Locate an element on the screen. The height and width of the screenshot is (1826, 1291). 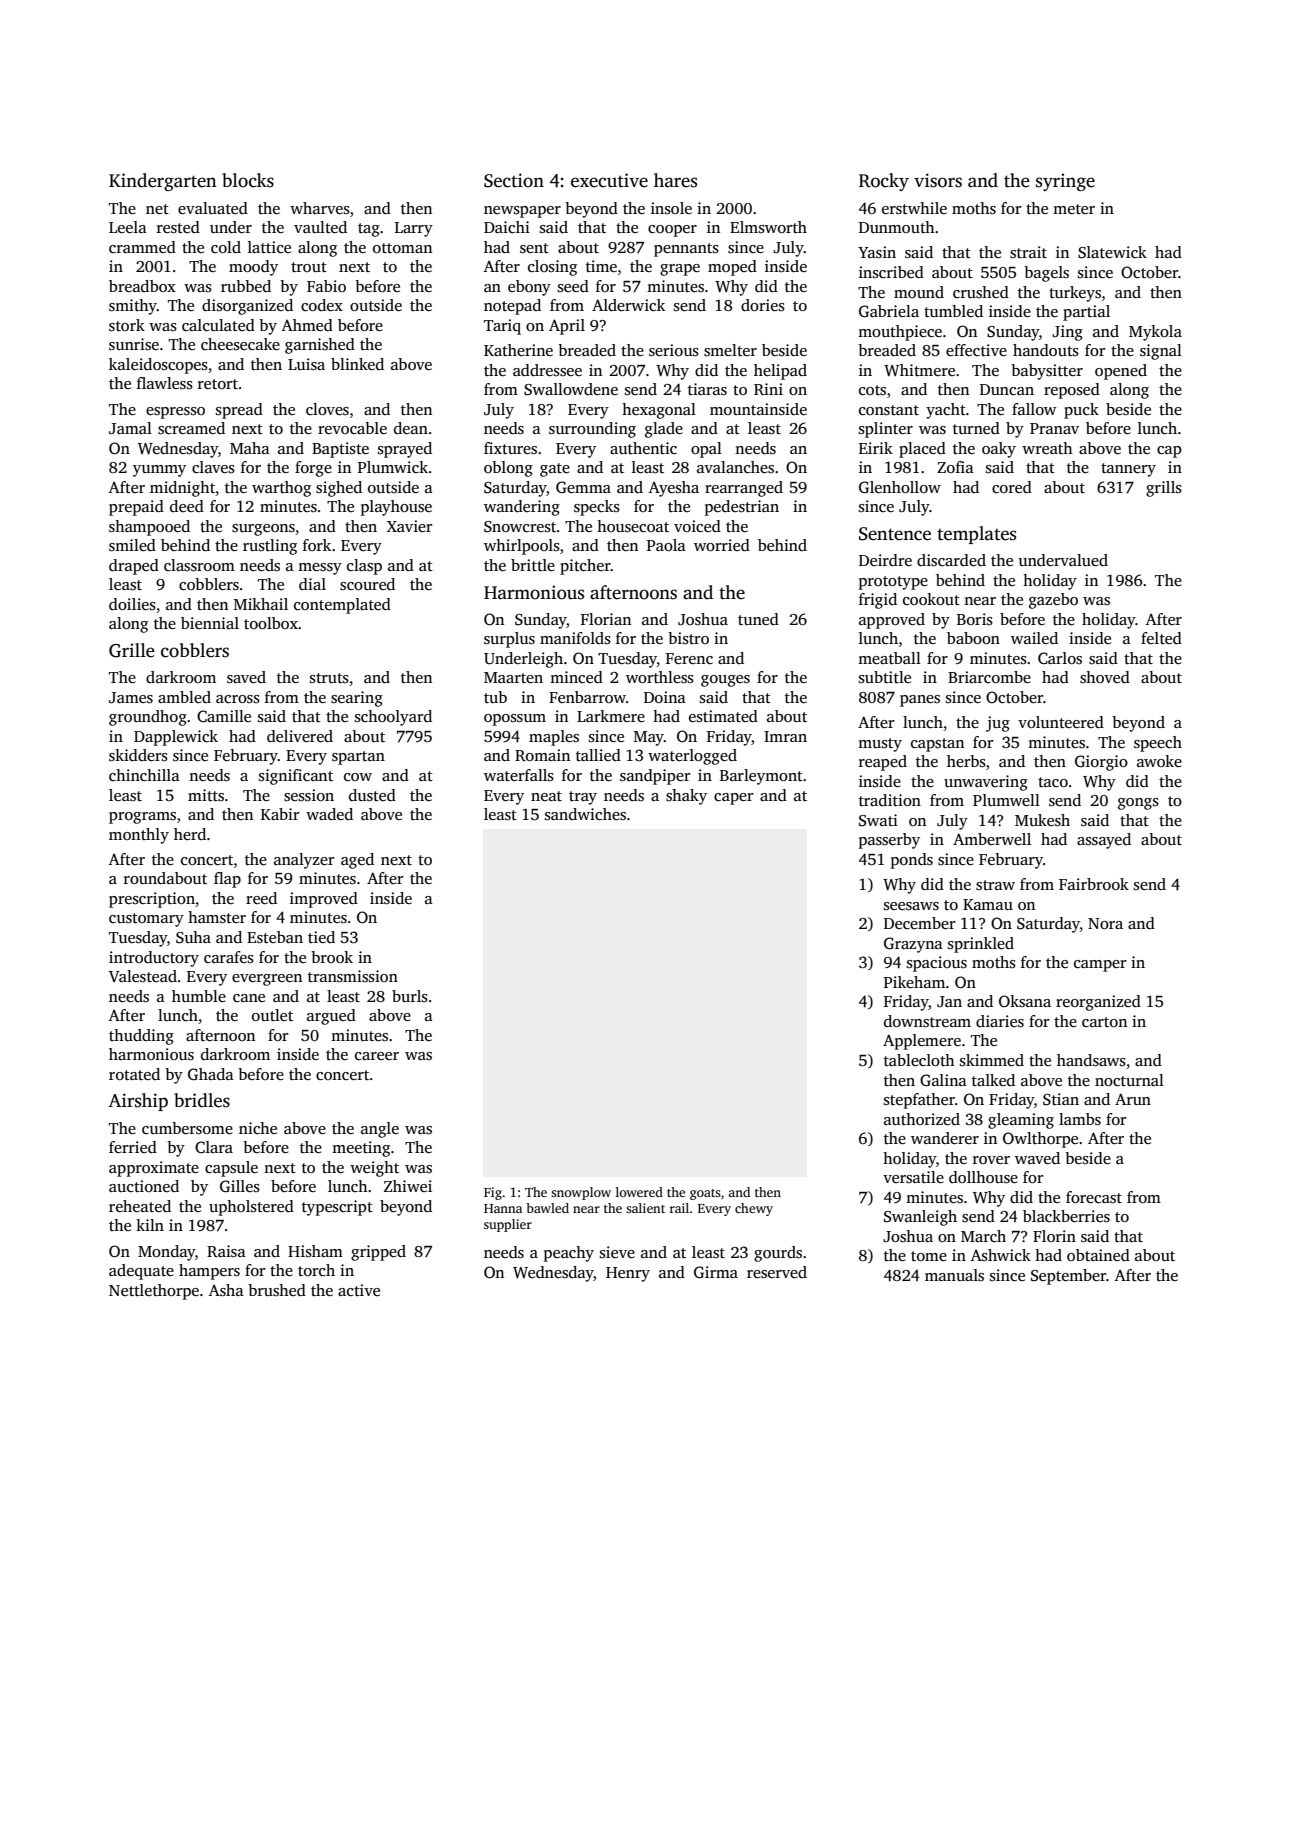
spartan is located at coordinates (358, 758).
